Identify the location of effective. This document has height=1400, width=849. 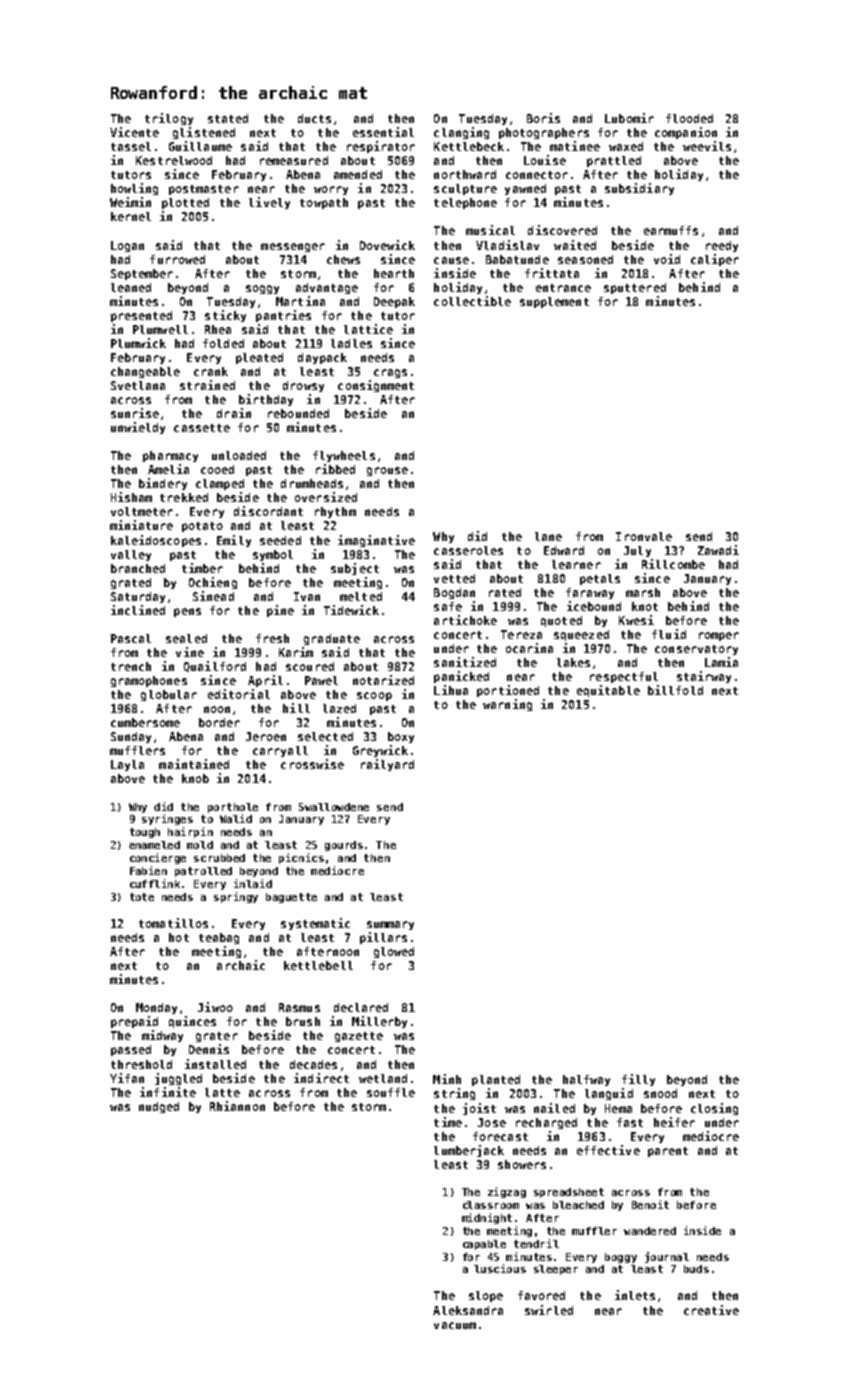
(608, 1150).
